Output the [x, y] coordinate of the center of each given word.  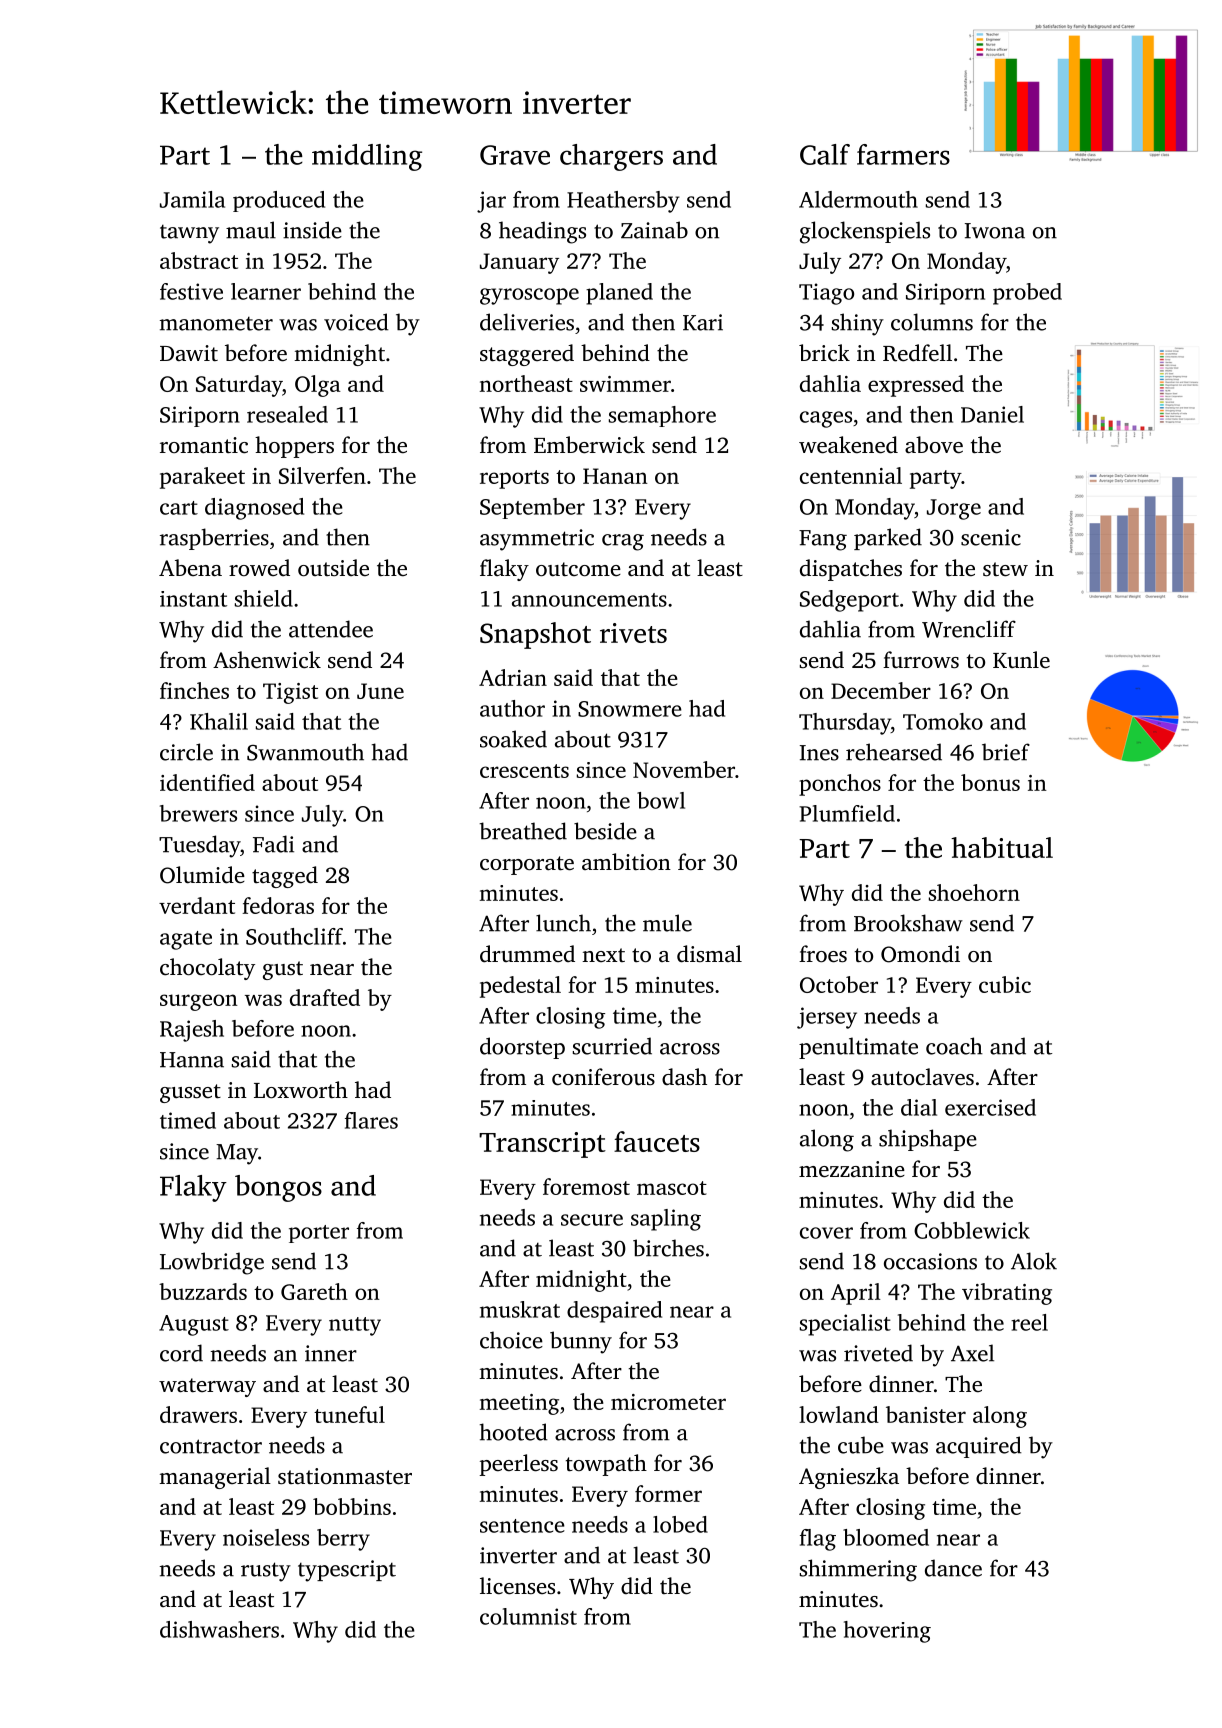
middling [367, 157]
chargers [611, 157]
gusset [190, 1093]
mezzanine [852, 1169]
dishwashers [219, 1629]
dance [953, 1568]
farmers [903, 154]
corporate [527, 865]
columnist [528, 1616]
